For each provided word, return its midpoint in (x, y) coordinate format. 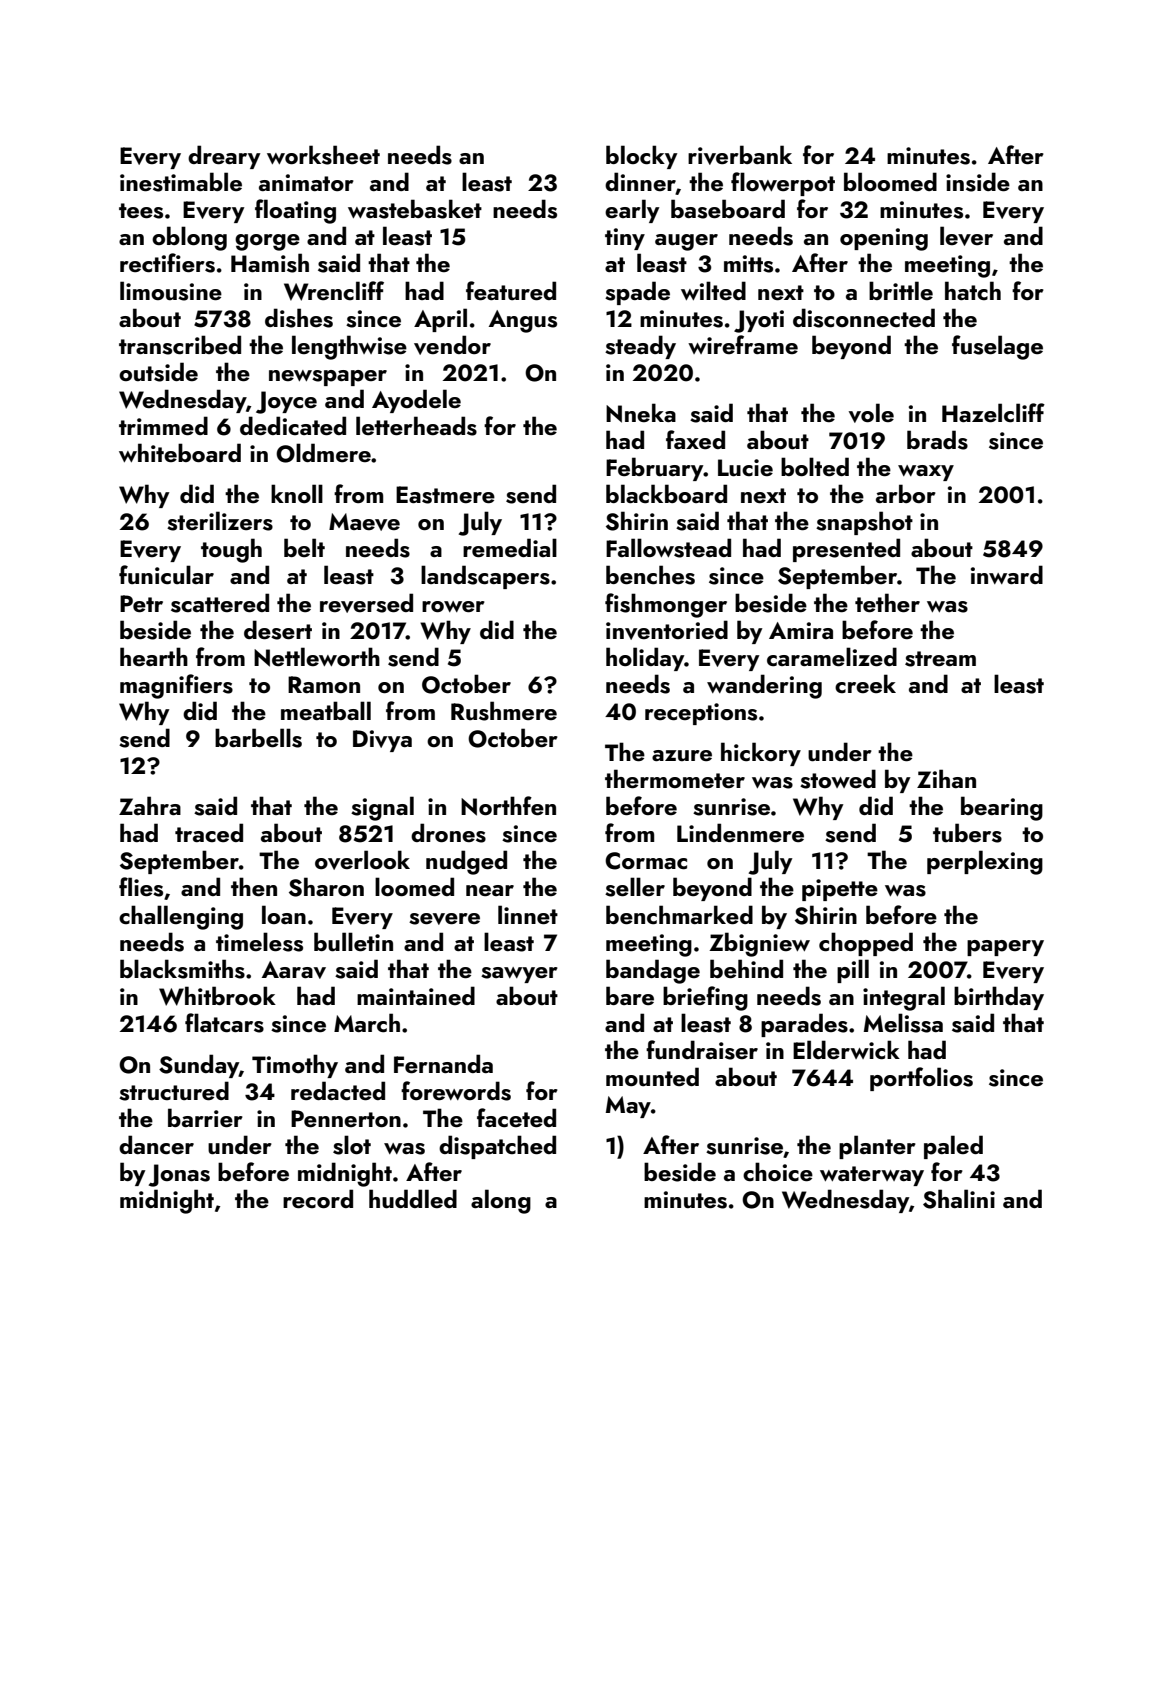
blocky (641, 157)
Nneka (641, 413)
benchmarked (679, 914)
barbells (258, 738)
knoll (297, 493)
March (367, 1022)
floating (295, 211)
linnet (528, 914)
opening (884, 239)
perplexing (985, 862)
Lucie (745, 468)
